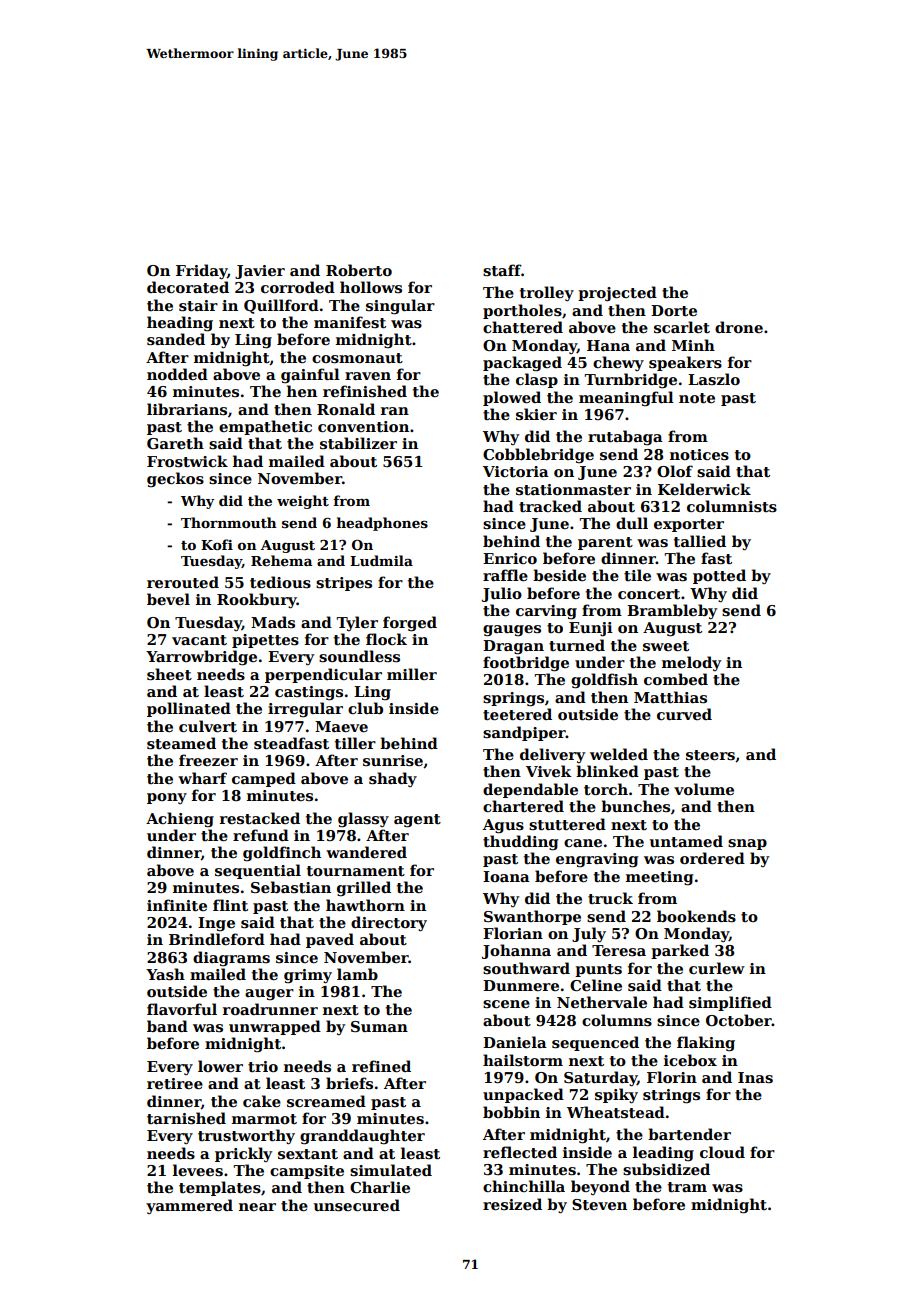 Image resolution: width=924 pixels, height=1314 pixels. Describe the element at coordinates (357, 1205) in the screenshot. I see `unsecured` at that location.
